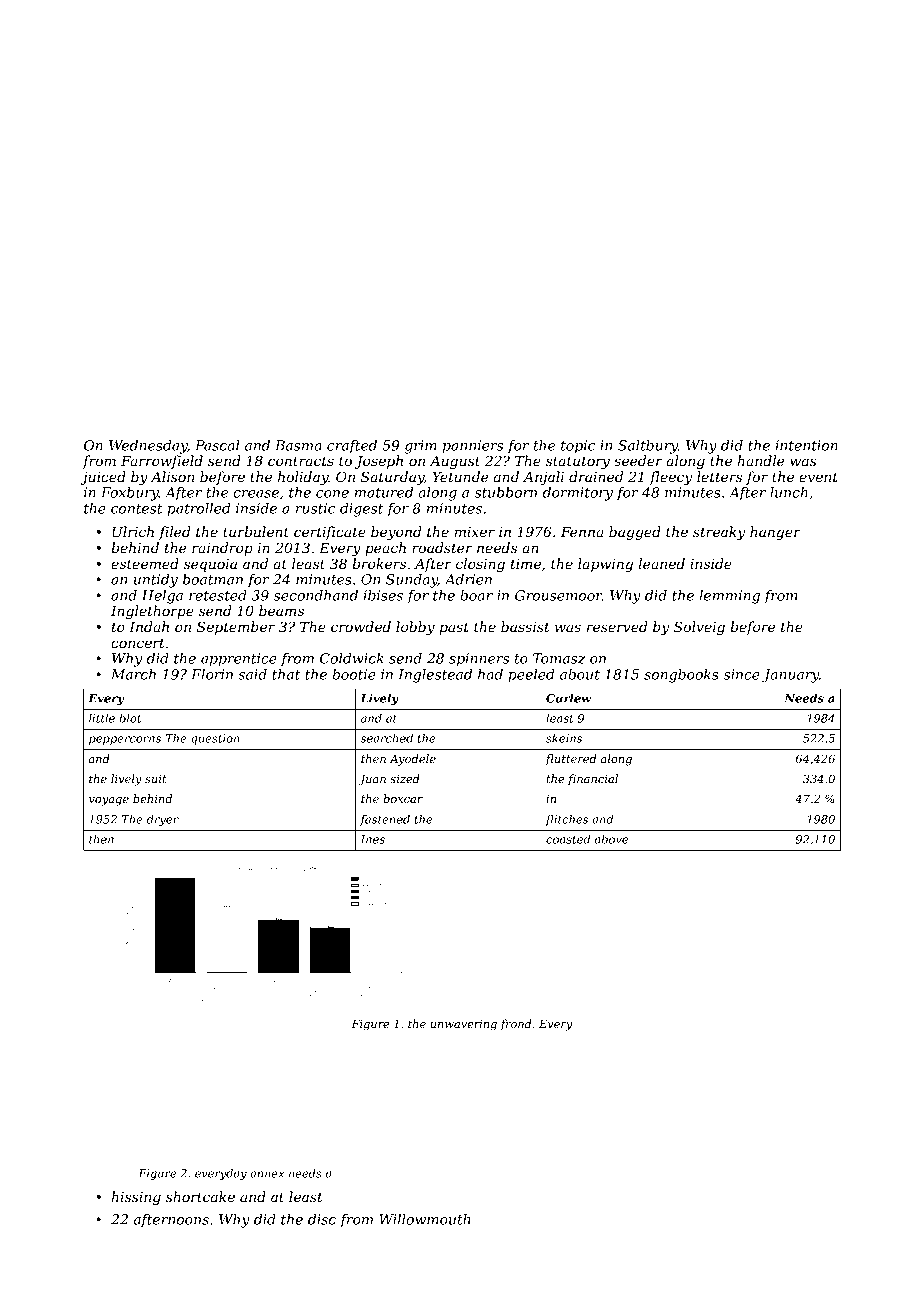 The height and width of the page is (1308, 924). I want to click on hissing, so click(136, 1198).
